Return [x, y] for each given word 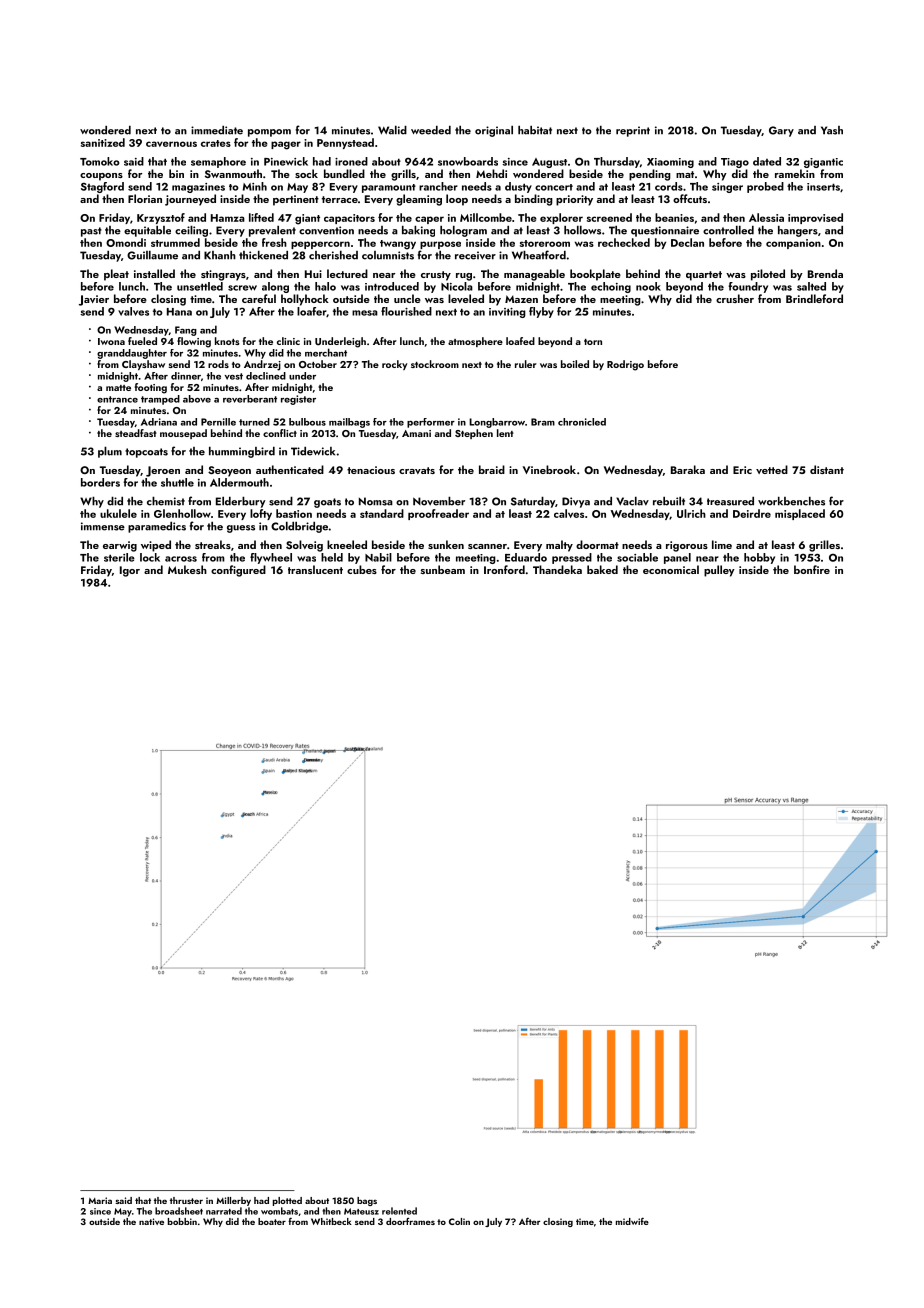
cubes [362, 569]
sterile [119, 557]
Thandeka [557, 569]
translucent [315, 569]
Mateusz [361, 1211]
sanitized [103, 142]
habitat [535, 130]
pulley [719, 571]
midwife [632, 1221]
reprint [633, 131]
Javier [94, 300]
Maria [100, 1200]
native [151, 1221]
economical [671, 569]
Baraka [688, 469]
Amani [416, 433]
